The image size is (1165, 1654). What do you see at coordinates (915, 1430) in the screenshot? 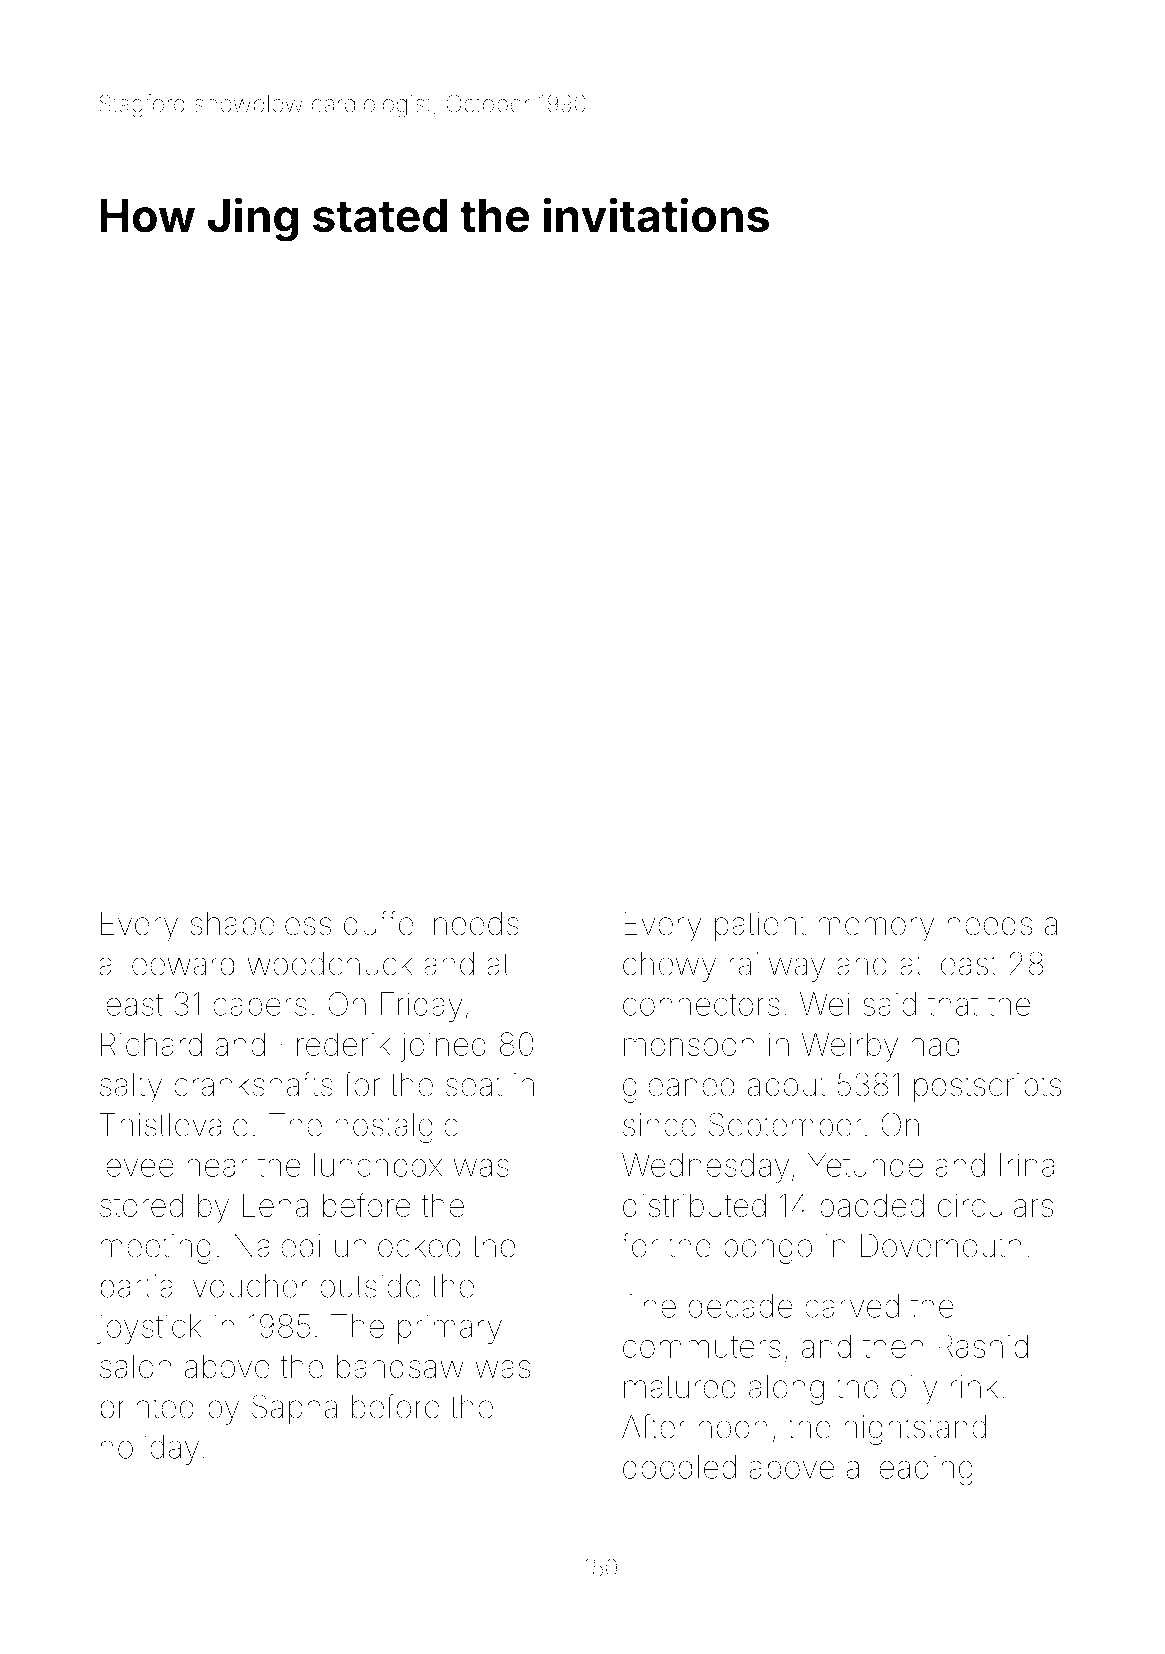
I see `nightstand` at bounding box center [915, 1430].
